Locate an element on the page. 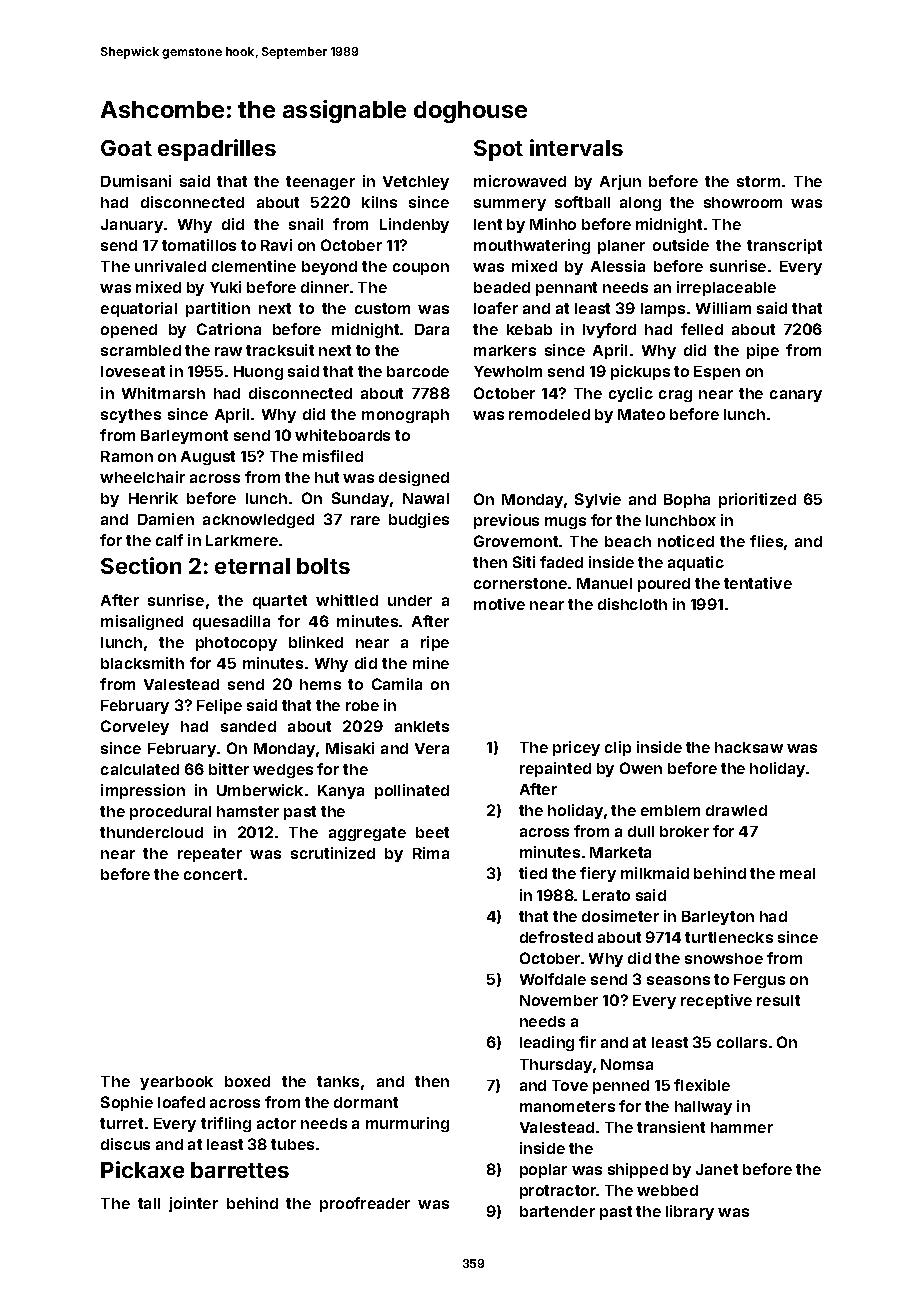 Image resolution: width=924 pixels, height=1314 pixels. espadrilles is located at coordinates (217, 150).
